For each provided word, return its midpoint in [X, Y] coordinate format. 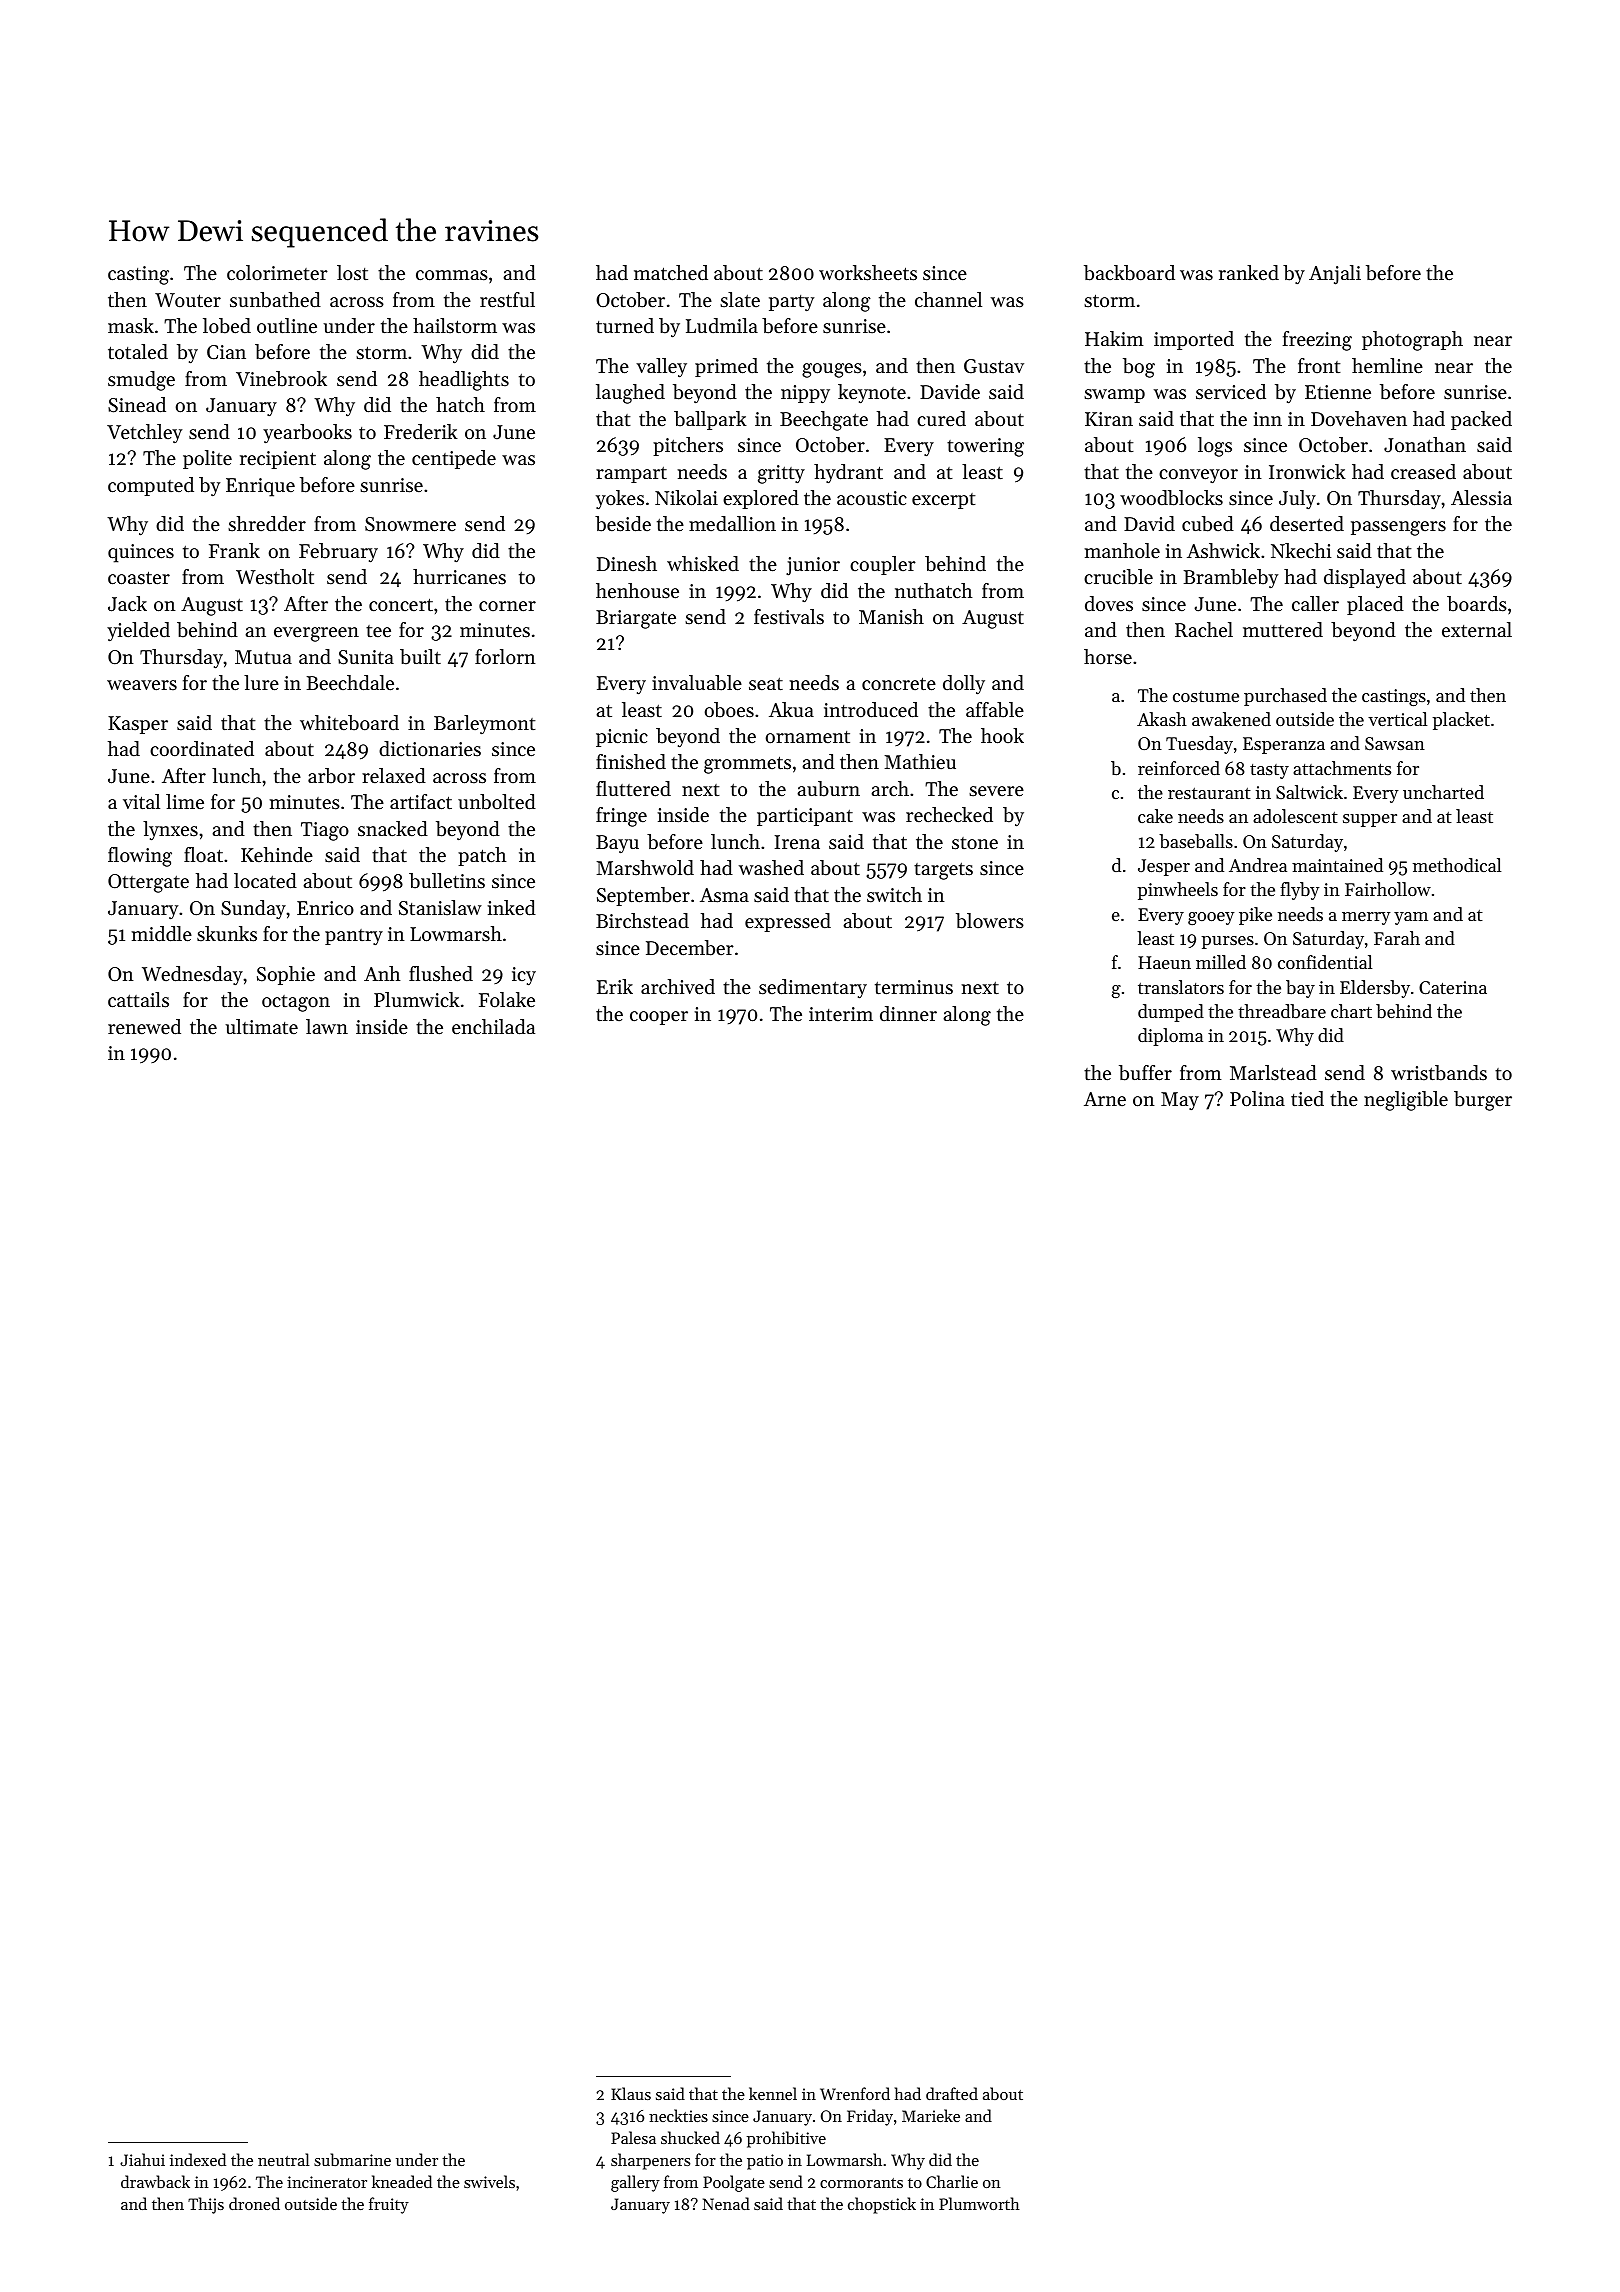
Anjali [1335, 275]
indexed [198, 2159]
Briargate [636, 619]
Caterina [1453, 987]
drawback [155, 2181]
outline [287, 326]
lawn [327, 1026]
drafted [952, 2093]
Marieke [931, 2115]
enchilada [493, 1027]
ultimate [261, 1027]
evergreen [316, 634]
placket [1461, 721]
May [1180, 1101]
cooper [659, 1018]
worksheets [868, 273]
